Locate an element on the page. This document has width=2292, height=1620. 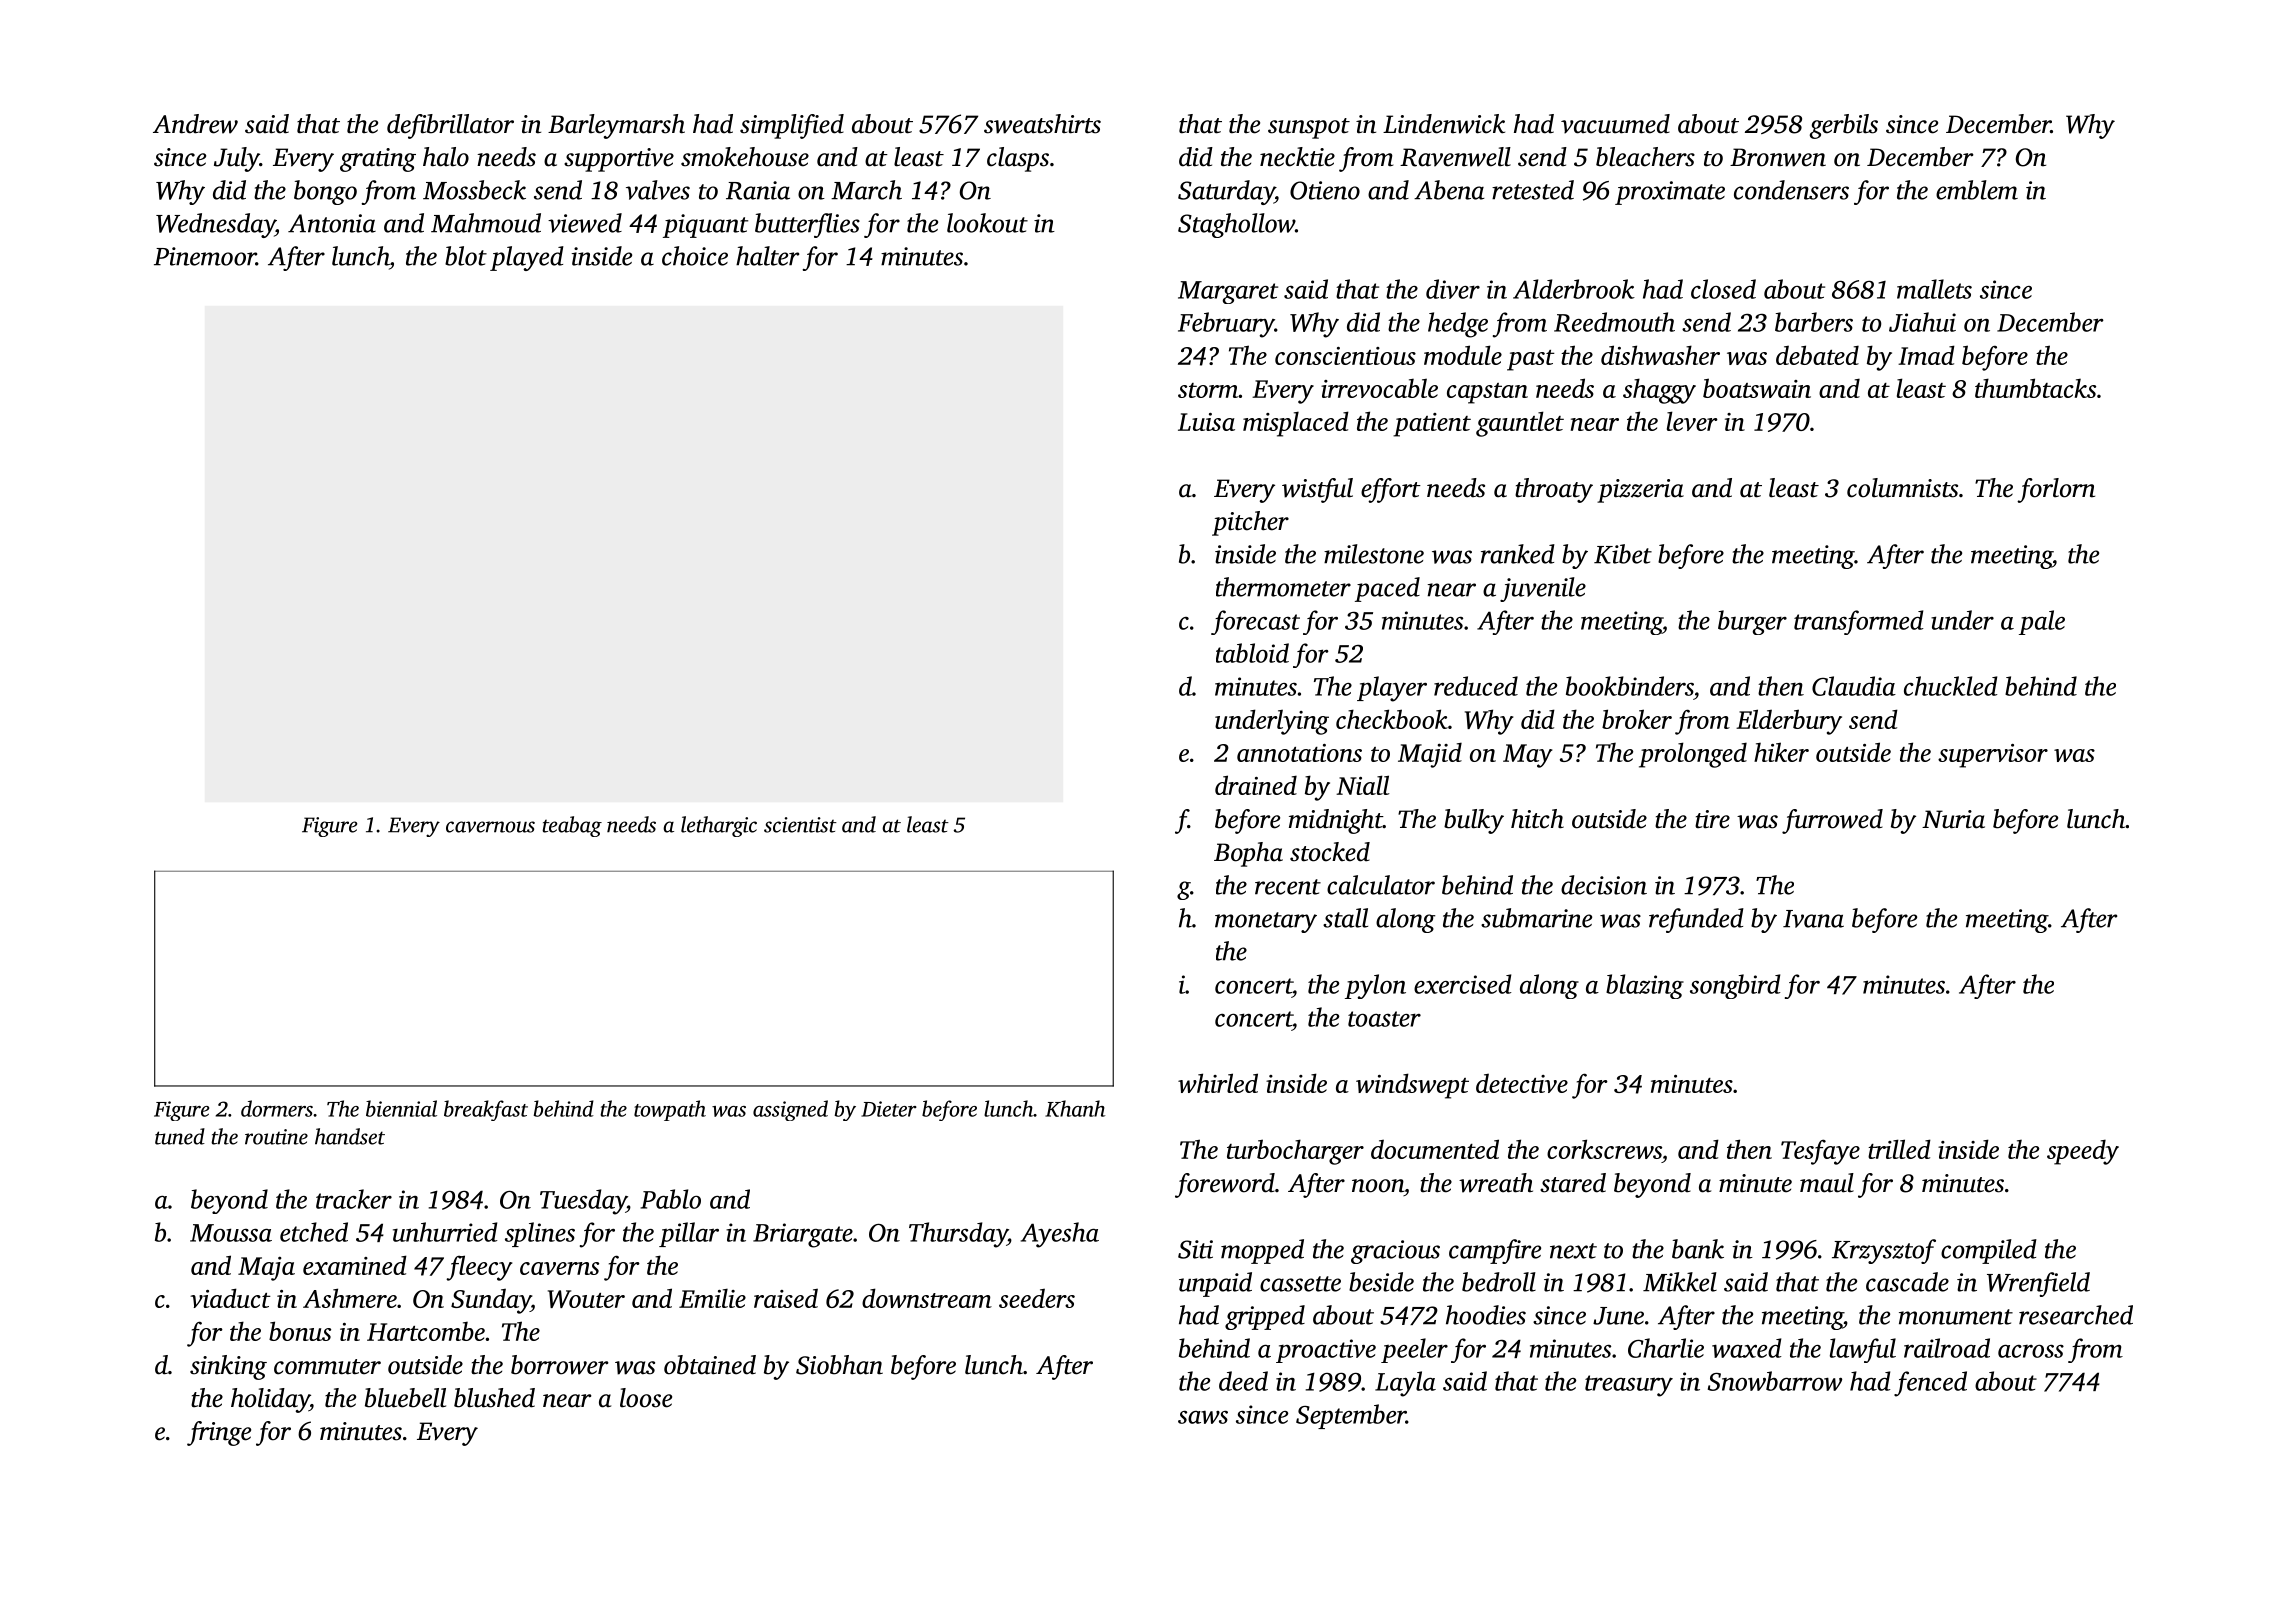
Pinemoor is located at coordinates (205, 256).
